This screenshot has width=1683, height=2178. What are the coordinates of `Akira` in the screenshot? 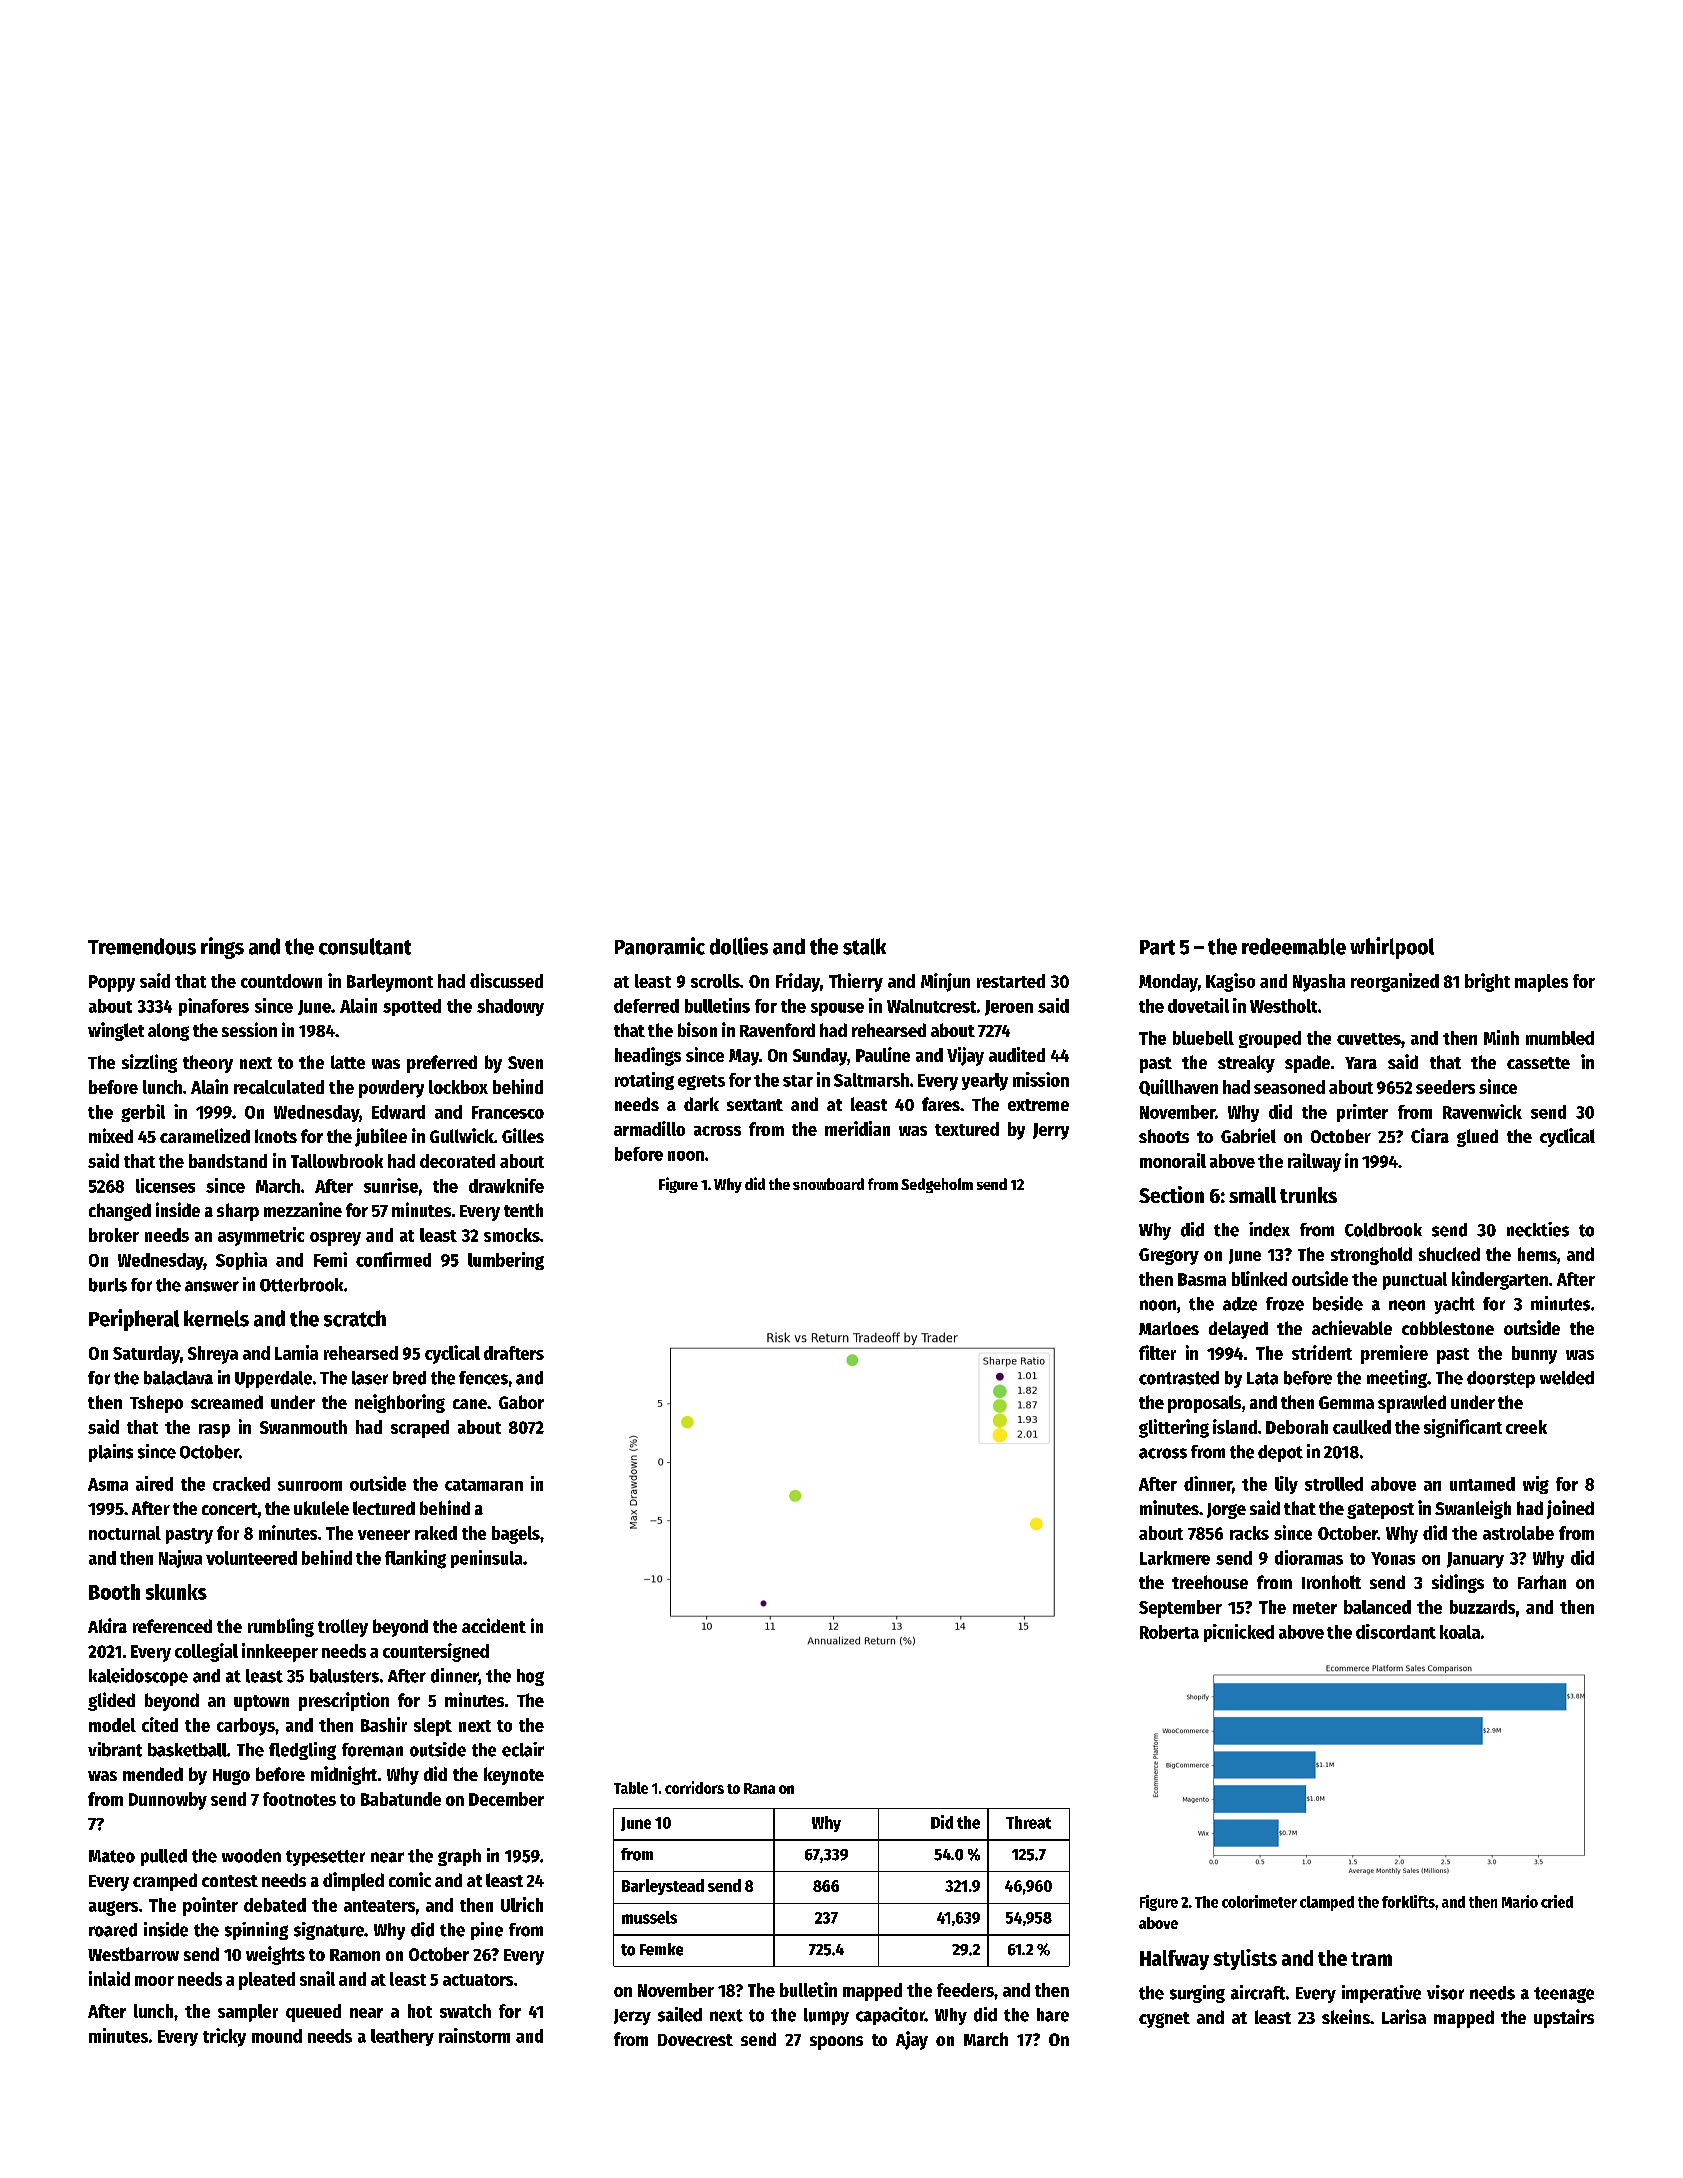 It's located at (107, 1625).
